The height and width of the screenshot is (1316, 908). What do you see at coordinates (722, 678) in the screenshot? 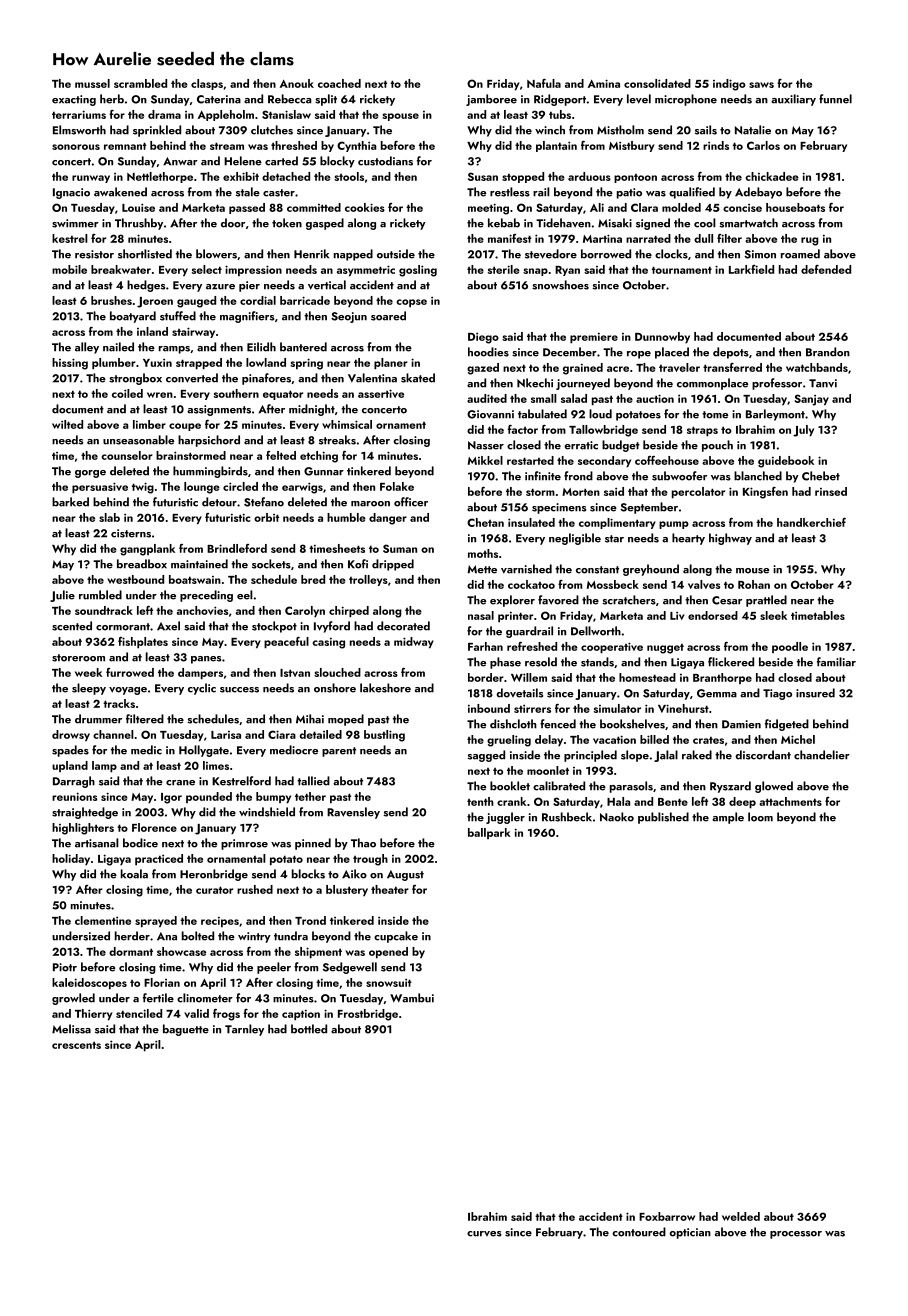
I see `Branthorpe` at bounding box center [722, 678].
